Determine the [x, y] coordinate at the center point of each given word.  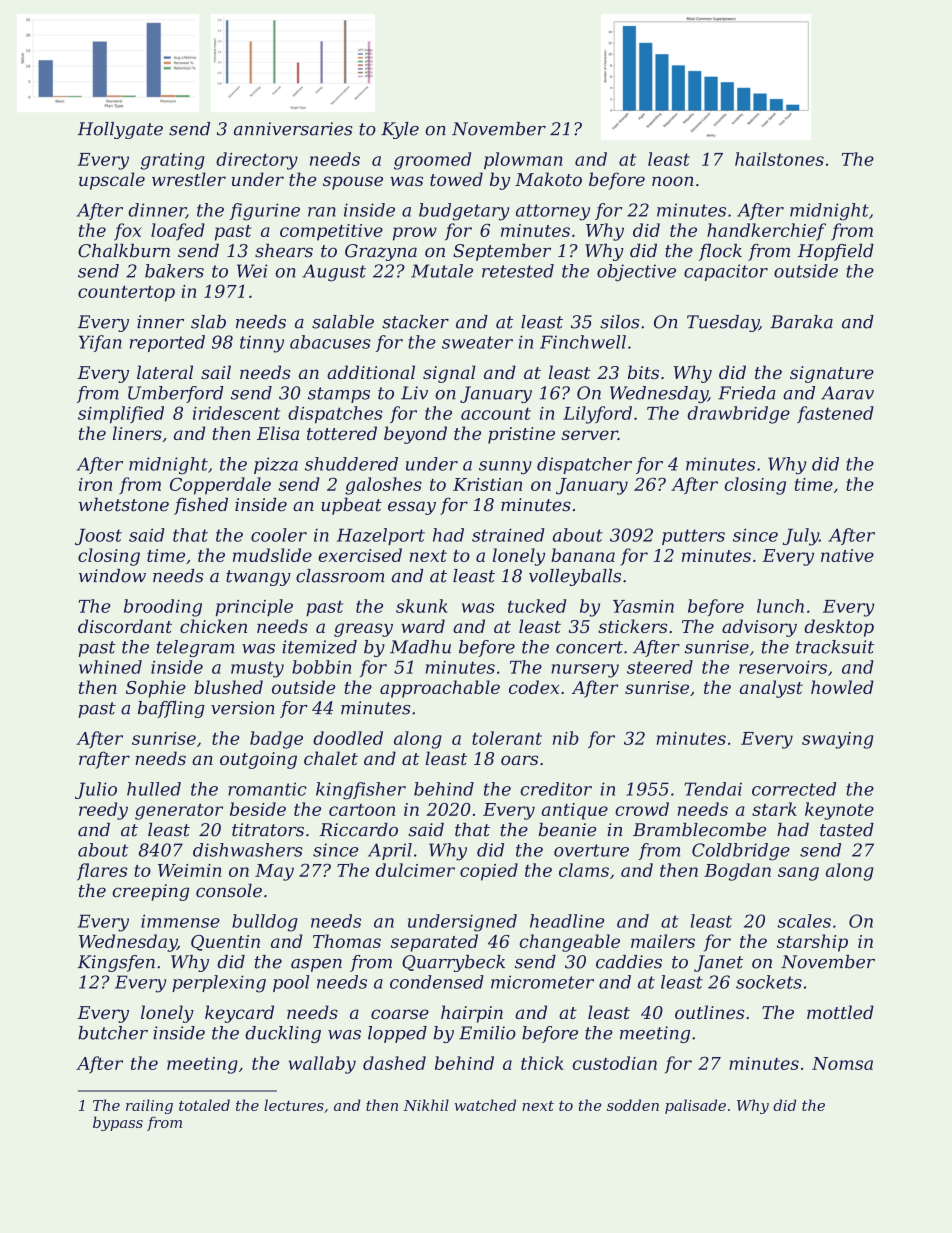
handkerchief [766, 232]
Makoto [548, 179]
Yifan [100, 343]
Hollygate [120, 130]
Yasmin [643, 606]
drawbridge [738, 415]
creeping [150, 892]
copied [489, 872]
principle [254, 608]
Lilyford [597, 415]
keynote [839, 811]
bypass [118, 1123]
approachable [440, 689]
